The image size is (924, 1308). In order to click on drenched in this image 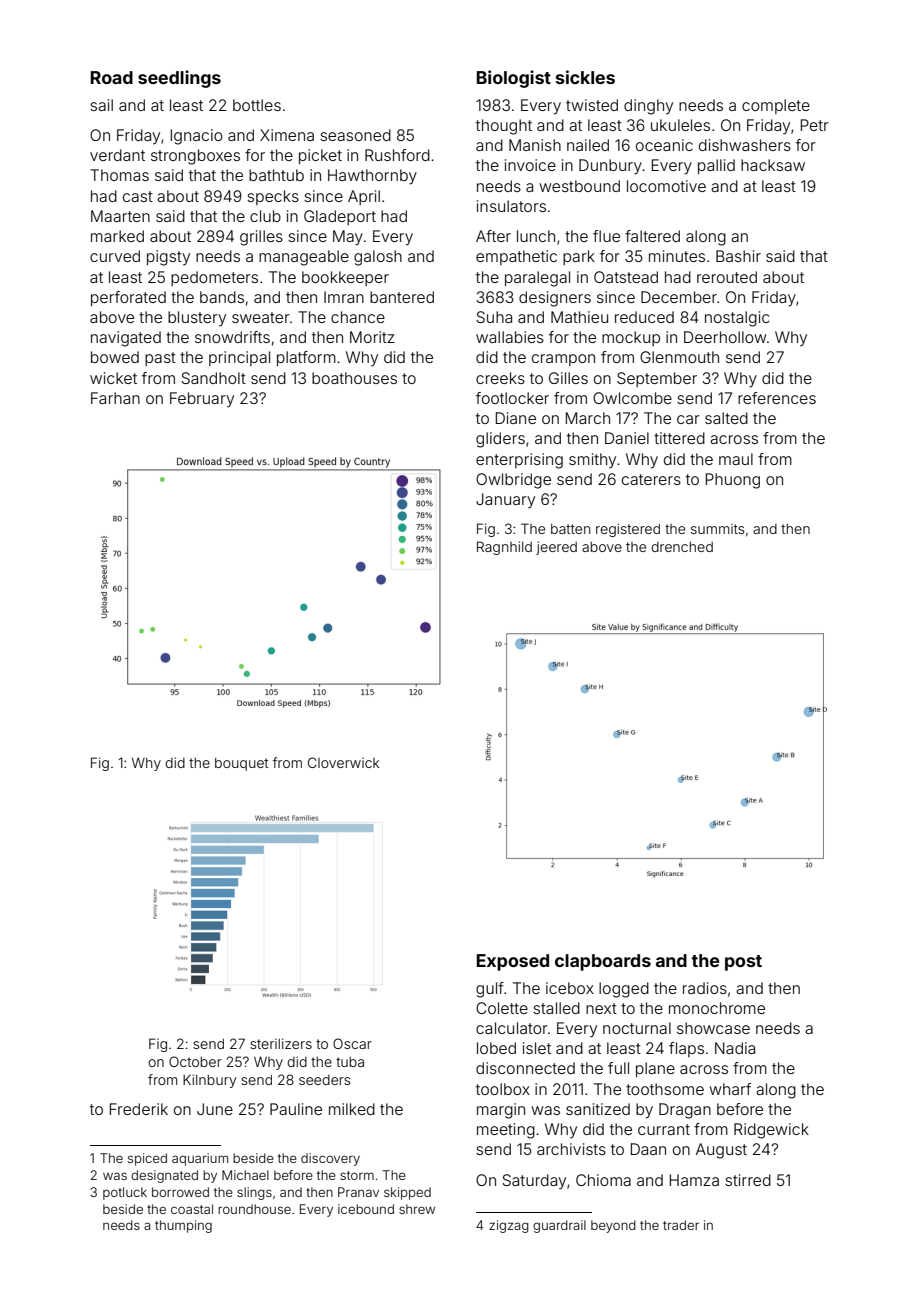, I will do `click(682, 547)`.
